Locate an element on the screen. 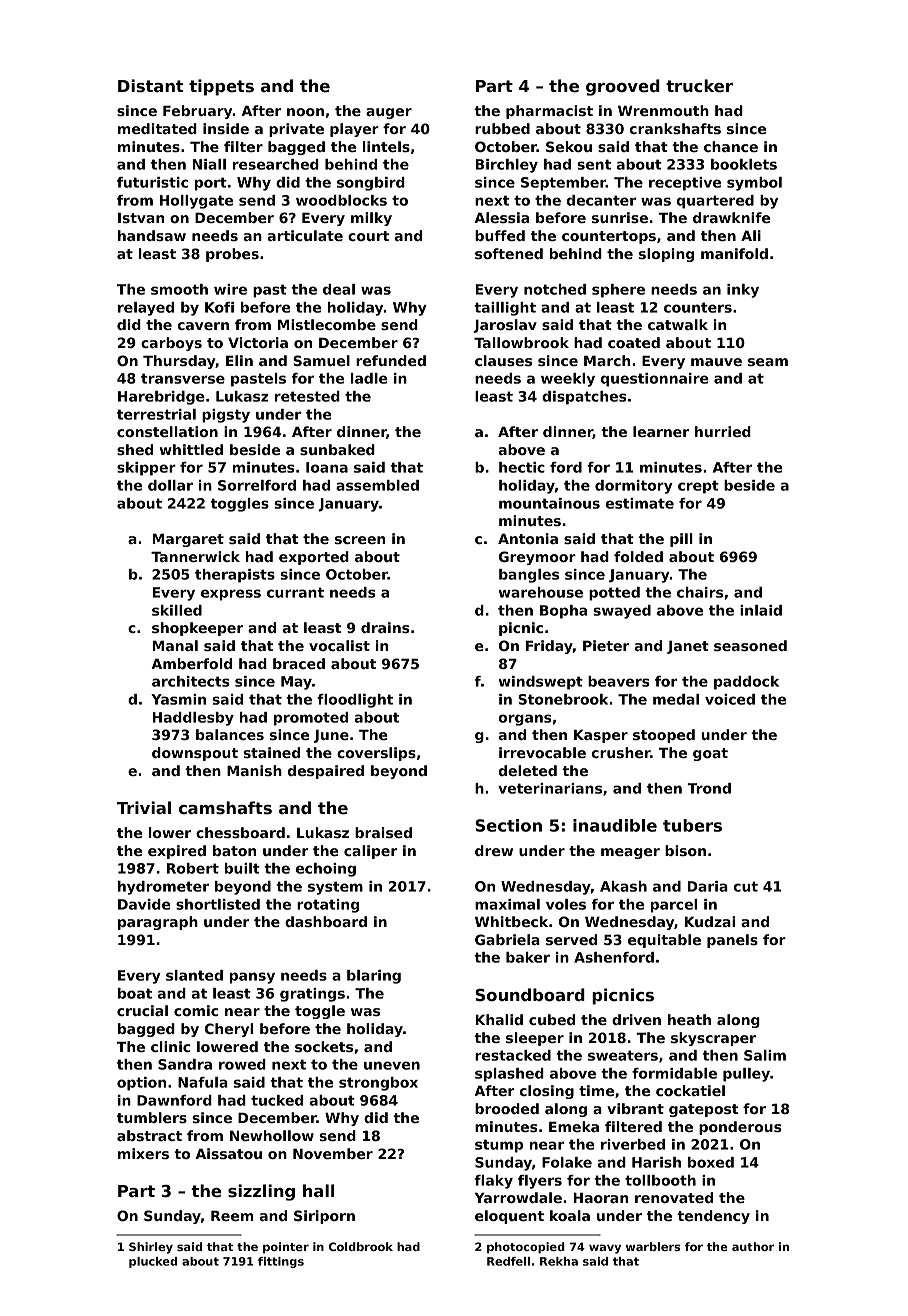 This screenshot has height=1316, width=908. skilled is located at coordinates (177, 610).
